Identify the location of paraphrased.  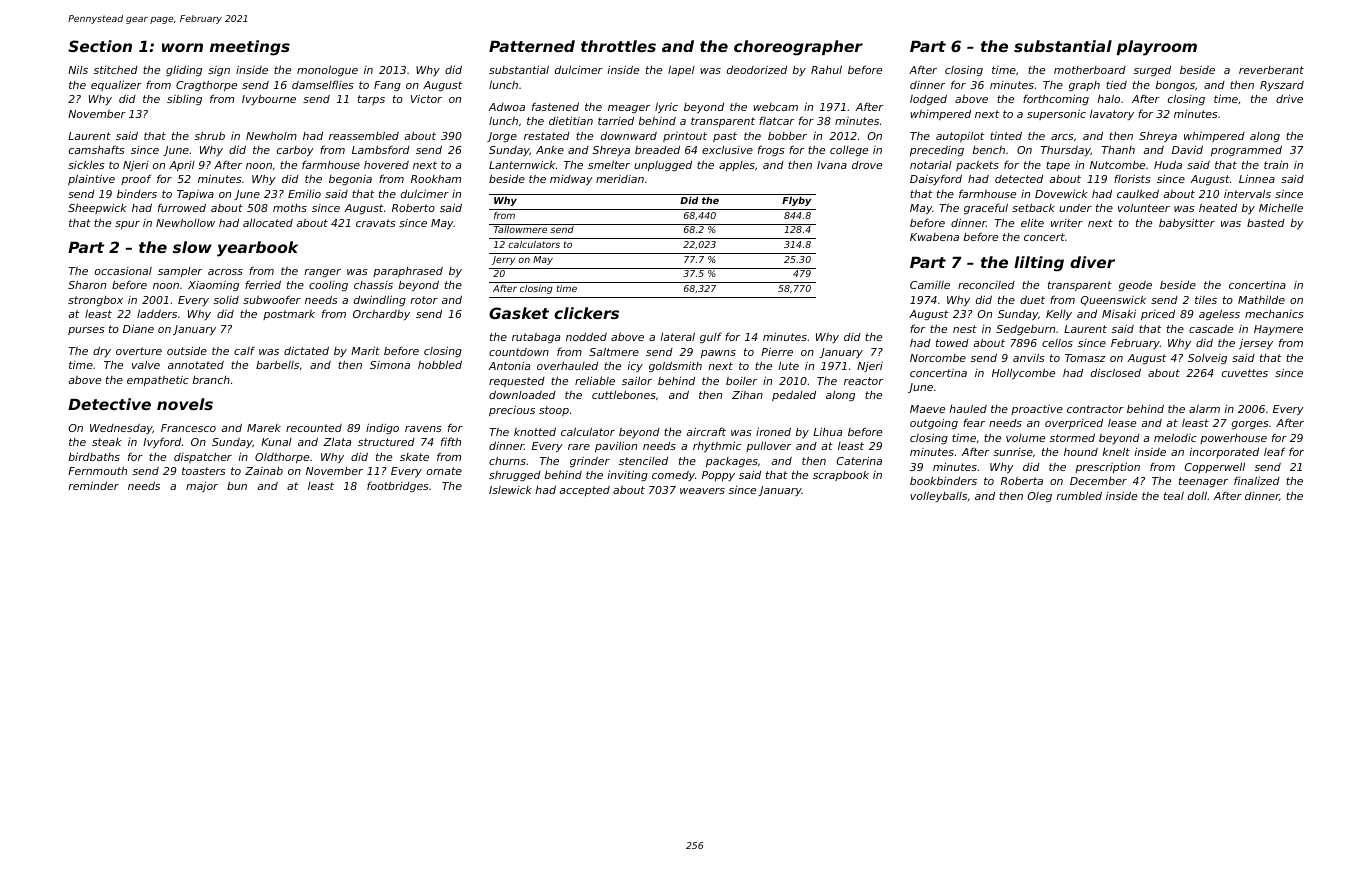
(408, 272).
